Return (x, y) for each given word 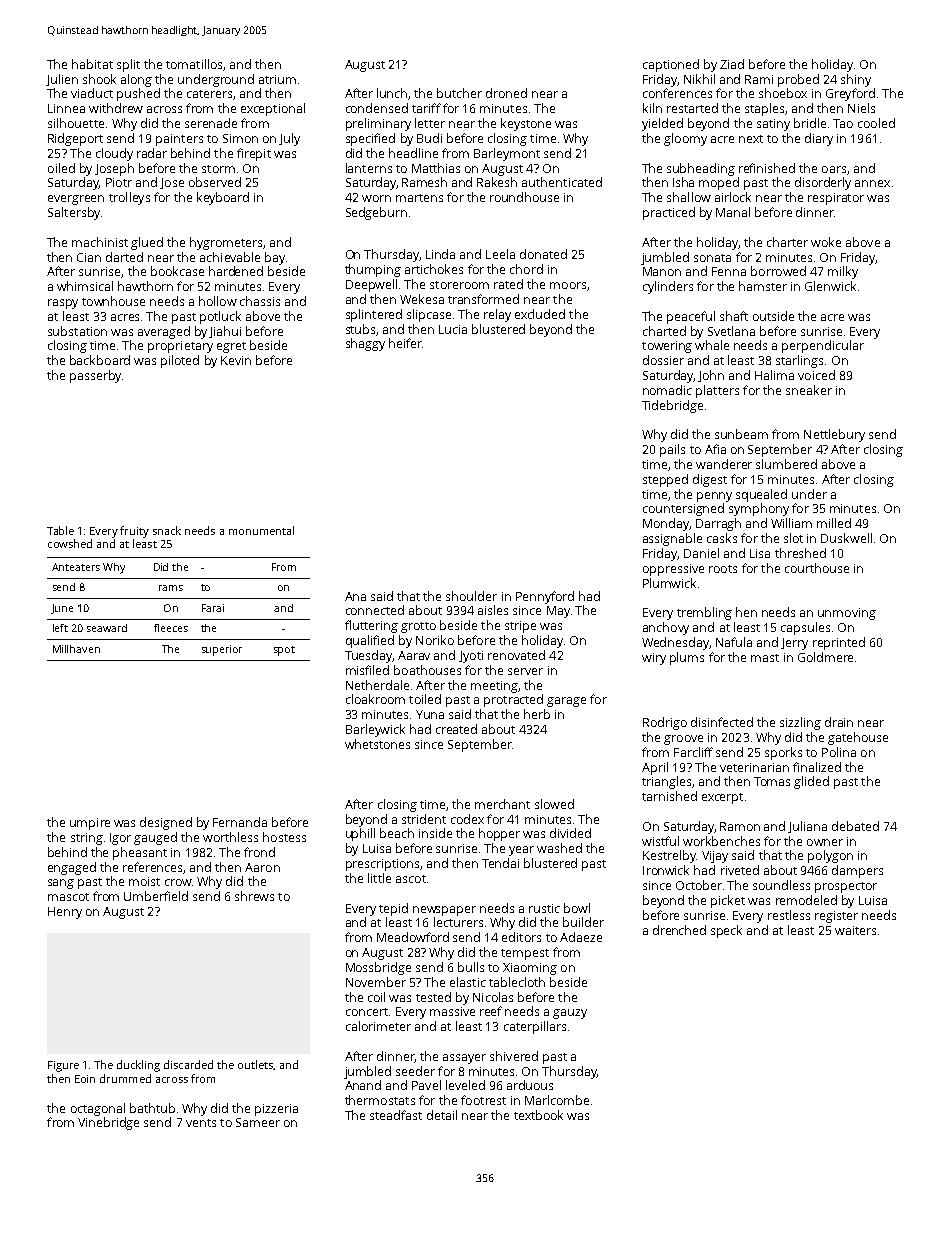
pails (672, 450)
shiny (856, 80)
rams (171, 588)
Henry (65, 913)
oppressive (673, 570)
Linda (440, 254)
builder (583, 922)
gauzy (570, 1014)
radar (152, 153)
